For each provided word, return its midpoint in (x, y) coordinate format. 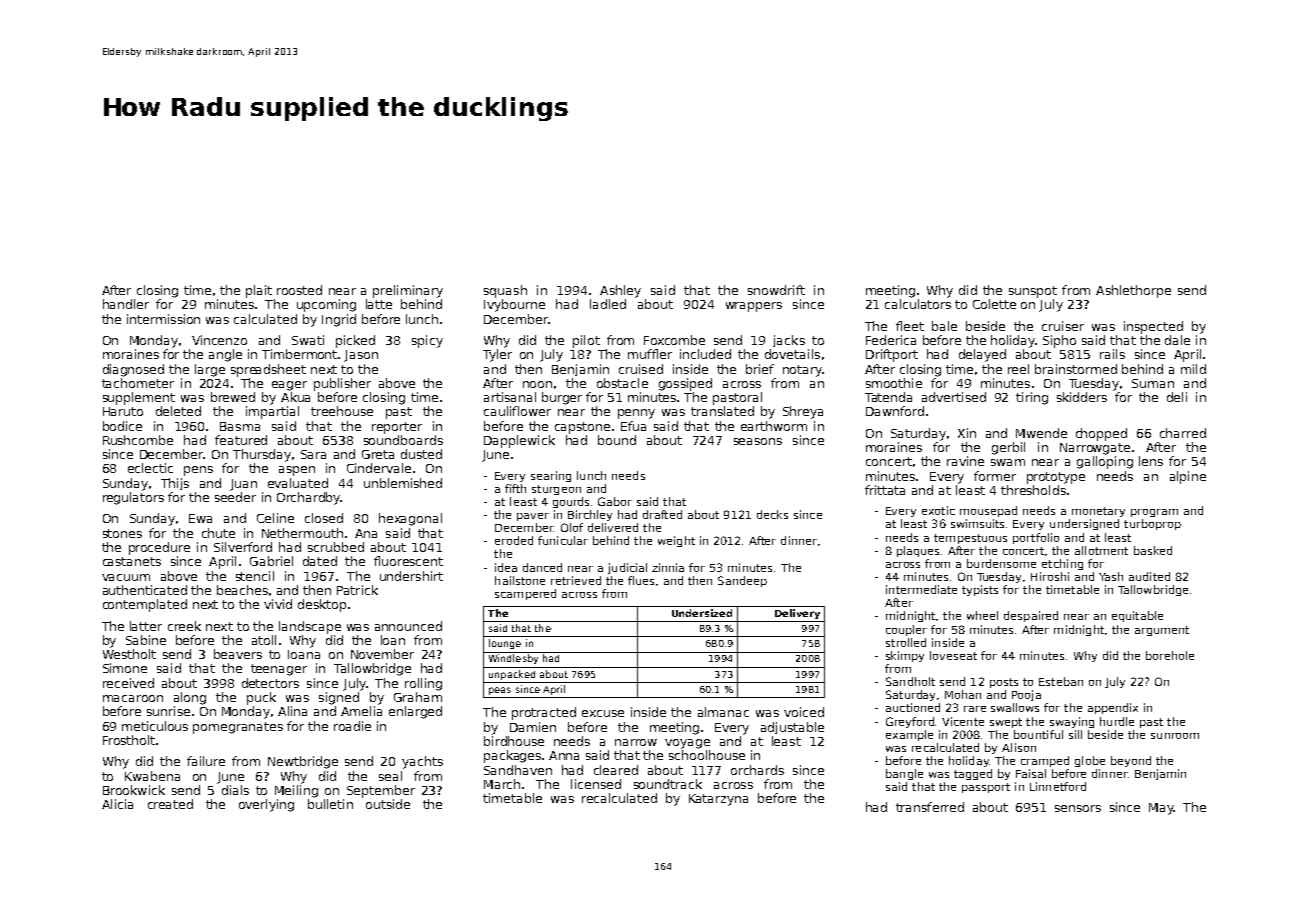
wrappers (754, 307)
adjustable (792, 728)
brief (760, 369)
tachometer (138, 383)
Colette (994, 304)
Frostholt (129, 740)
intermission (163, 319)
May (1161, 809)
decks (772, 514)
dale (1177, 340)
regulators (133, 498)
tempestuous (970, 539)
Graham (418, 697)
